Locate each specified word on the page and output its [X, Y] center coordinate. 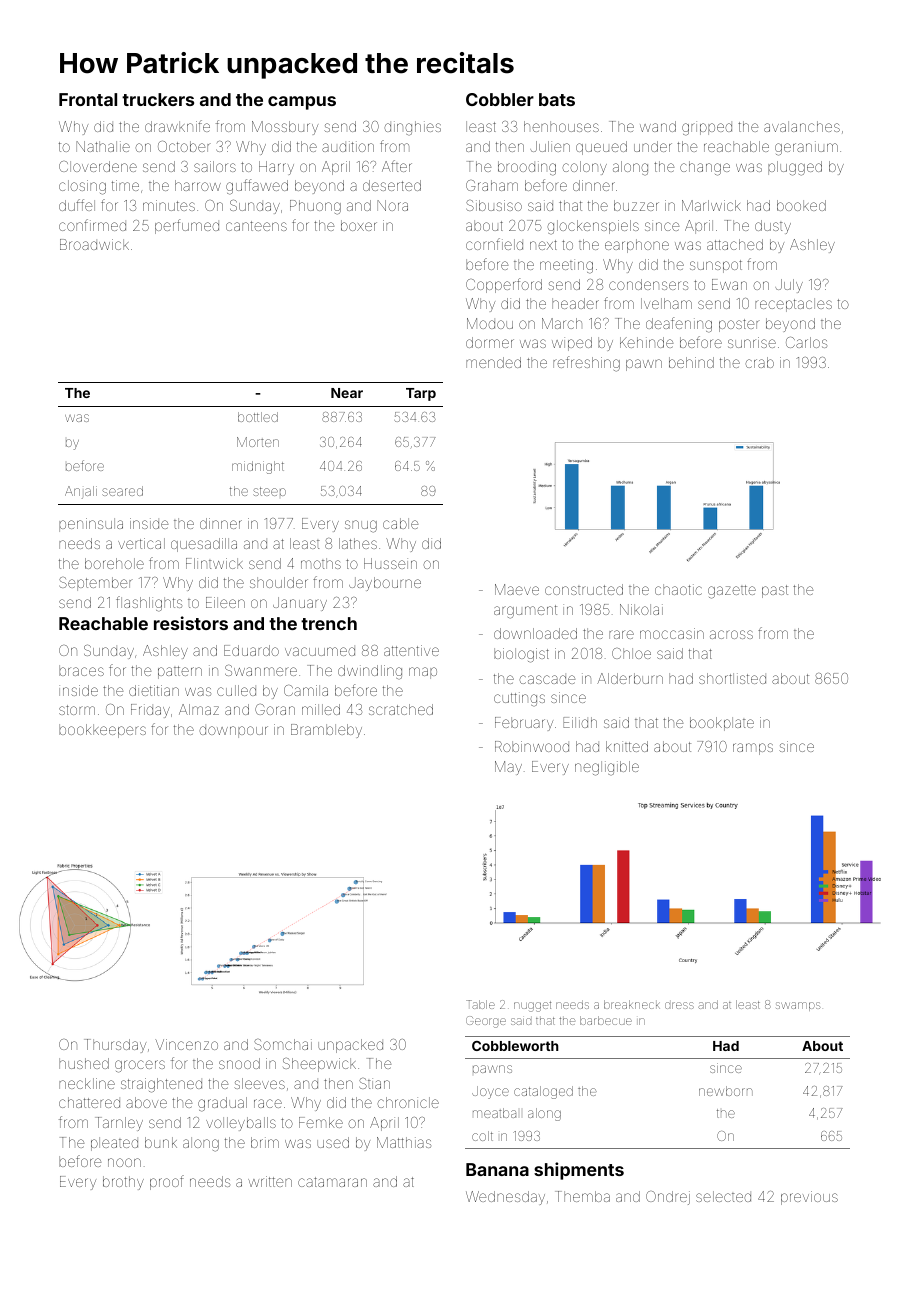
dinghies [412, 128]
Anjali [81, 492]
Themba [582, 1196]
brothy [123, 1183]
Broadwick [94, 244]
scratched [401, 709]
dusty [773, 227]
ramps [753, 749]
